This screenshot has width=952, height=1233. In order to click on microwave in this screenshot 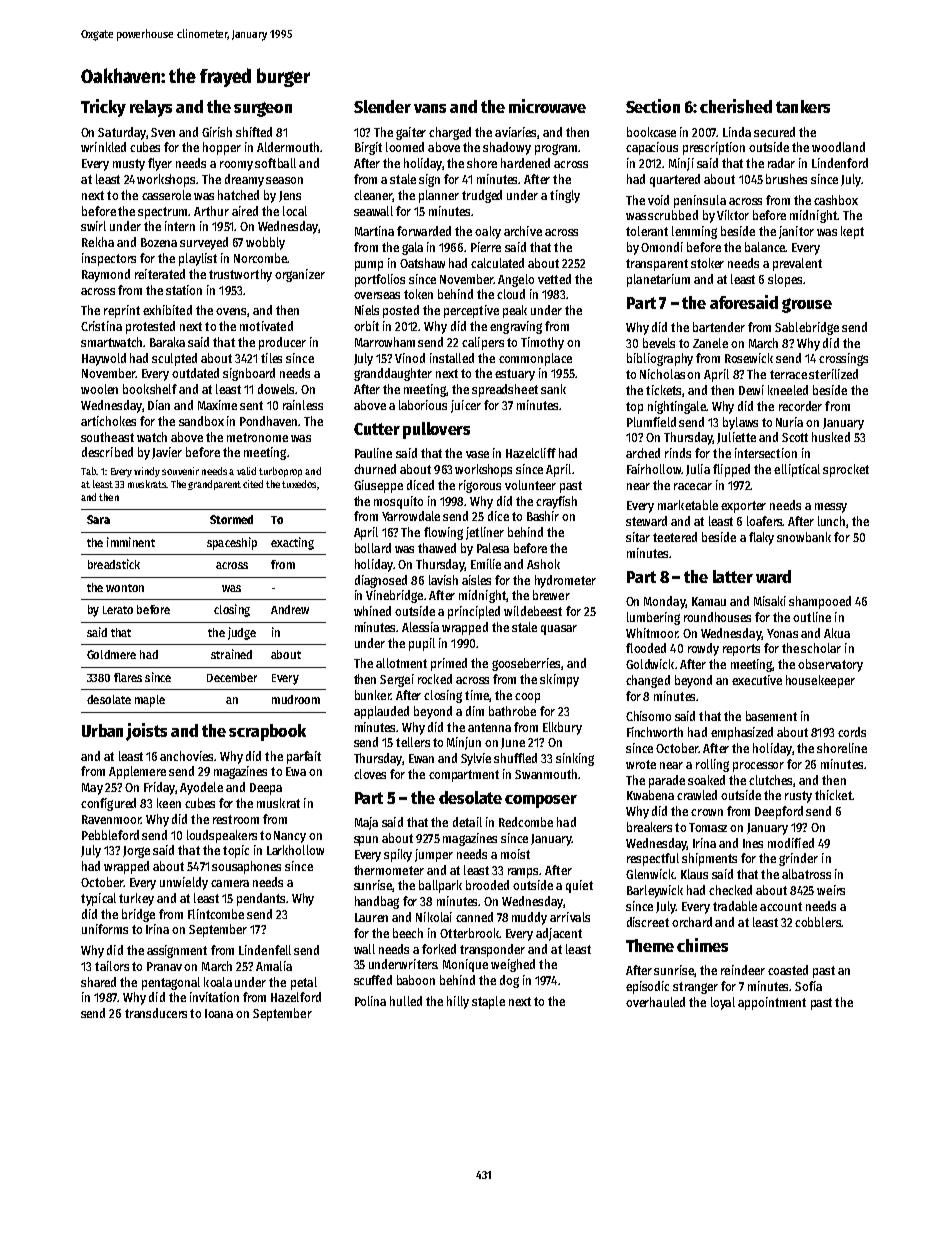, I will do `click(547, 106)`.
